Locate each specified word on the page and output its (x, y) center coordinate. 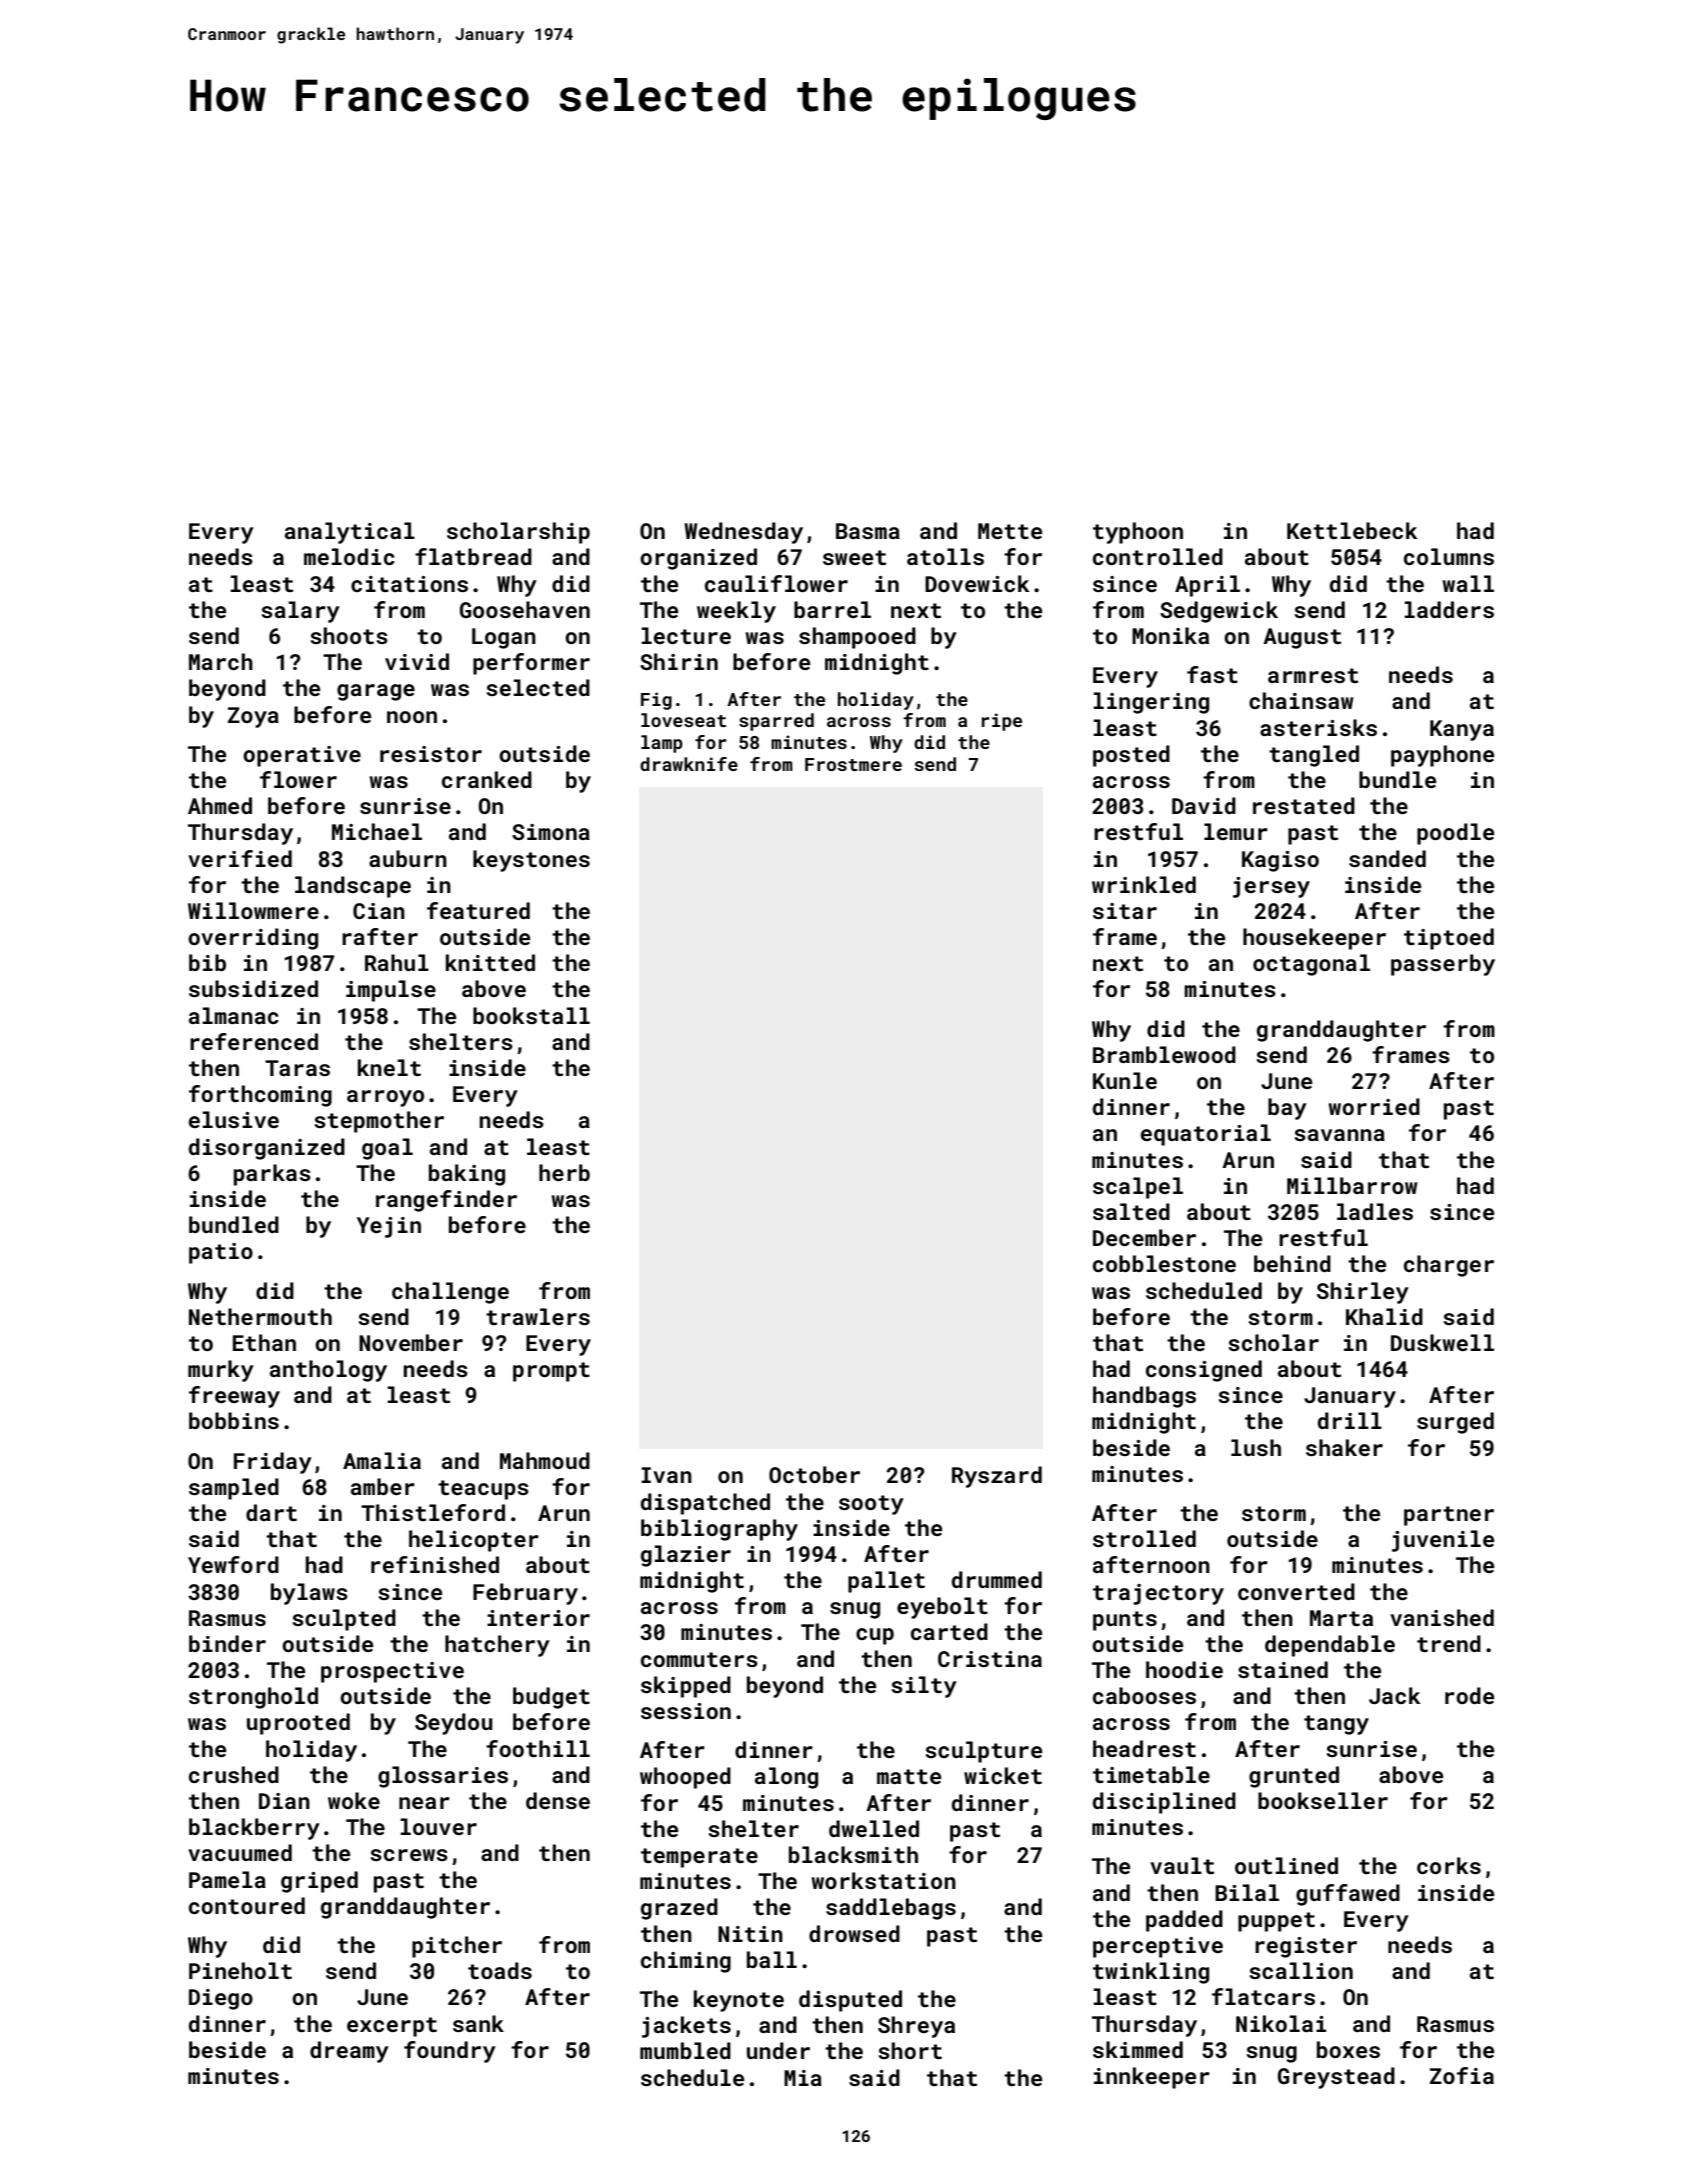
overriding (253, 939)
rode (1469, 1695)
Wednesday (743, 533)
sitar (1125, 911)
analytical (350, 533)
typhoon (1138, 533)
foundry (450, 2052)
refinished (435, 1564)
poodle (1455, 834)
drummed (997, 1579)
